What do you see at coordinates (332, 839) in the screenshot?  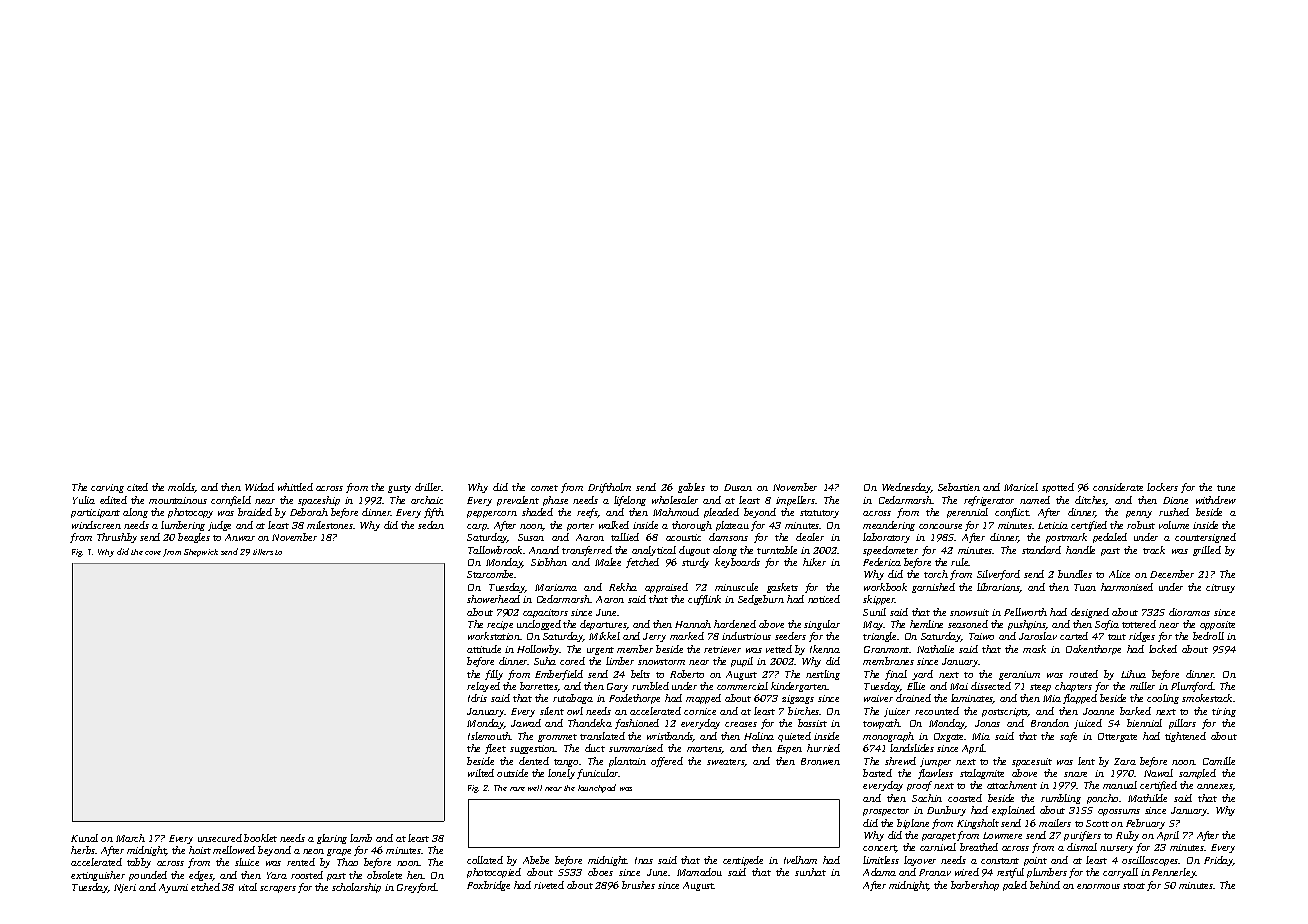 I see `glaring` at bounding box center [332, 839].
